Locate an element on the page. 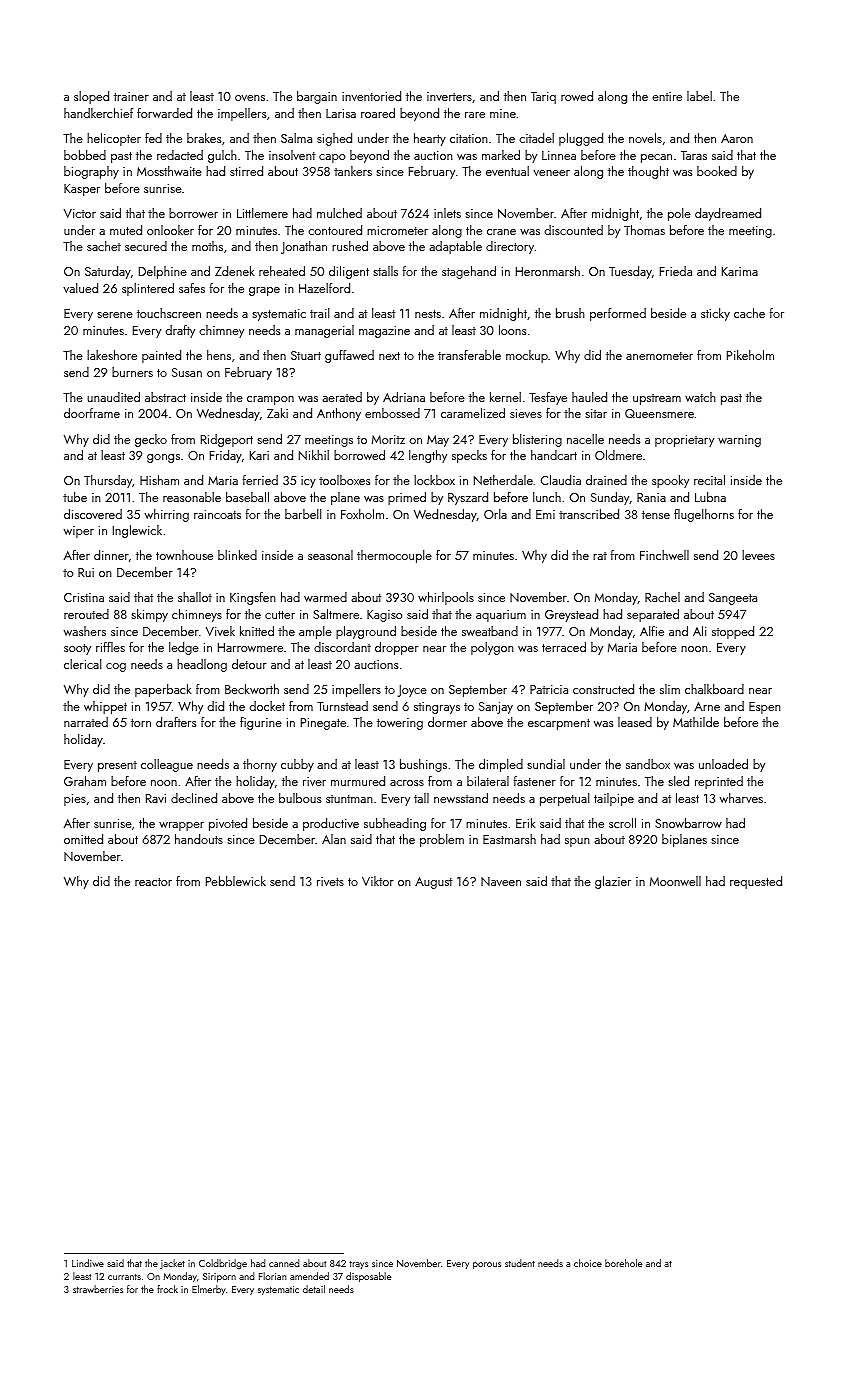 The width and height of the image is (849, 1400). bargain is located at coordinates (317, 97).
